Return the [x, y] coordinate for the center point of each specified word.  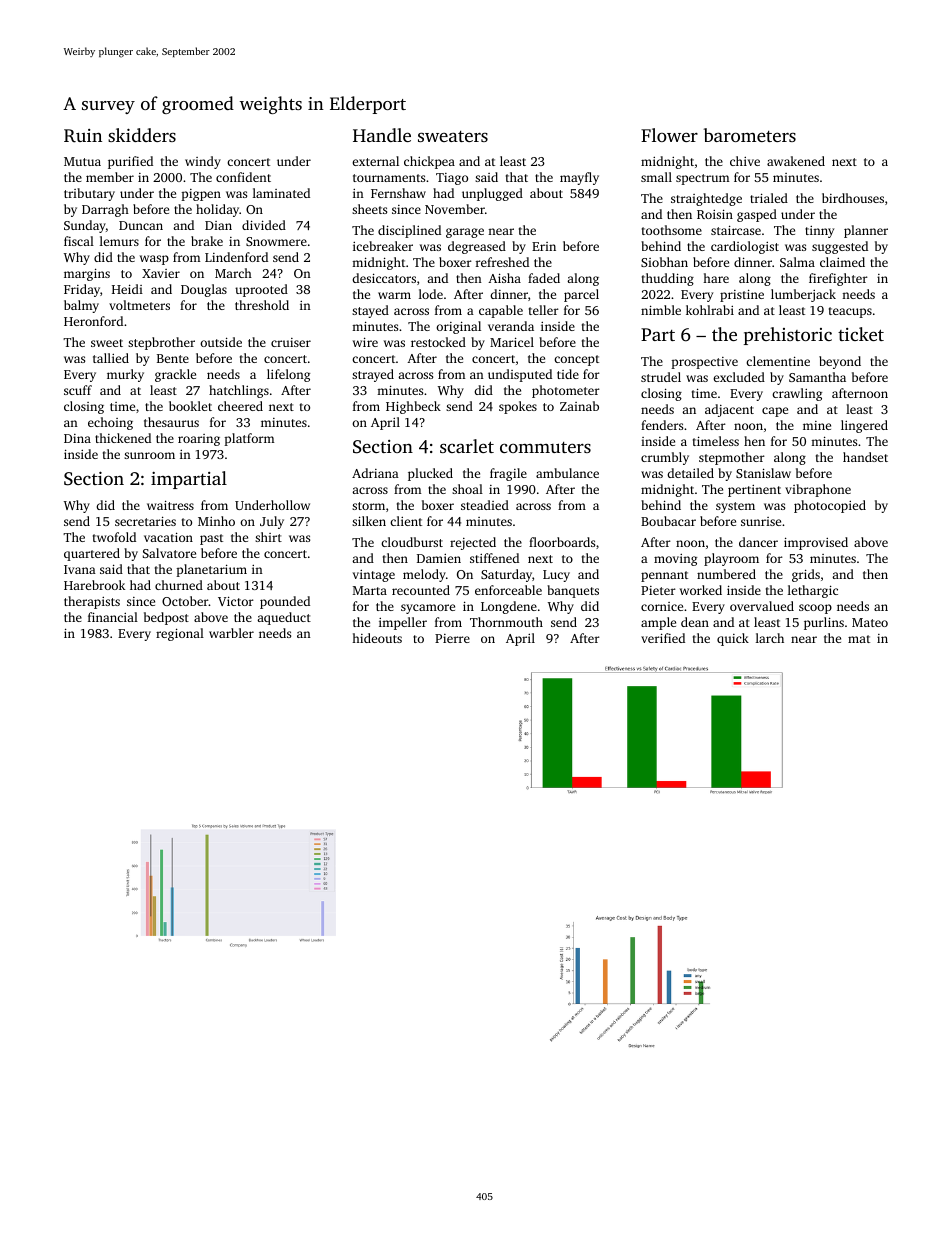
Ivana [80, 569]
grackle [175, 375]
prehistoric [788, 336]
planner [866, 231]
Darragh [105, 210]
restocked [438, 342]
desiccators [384, 278]
